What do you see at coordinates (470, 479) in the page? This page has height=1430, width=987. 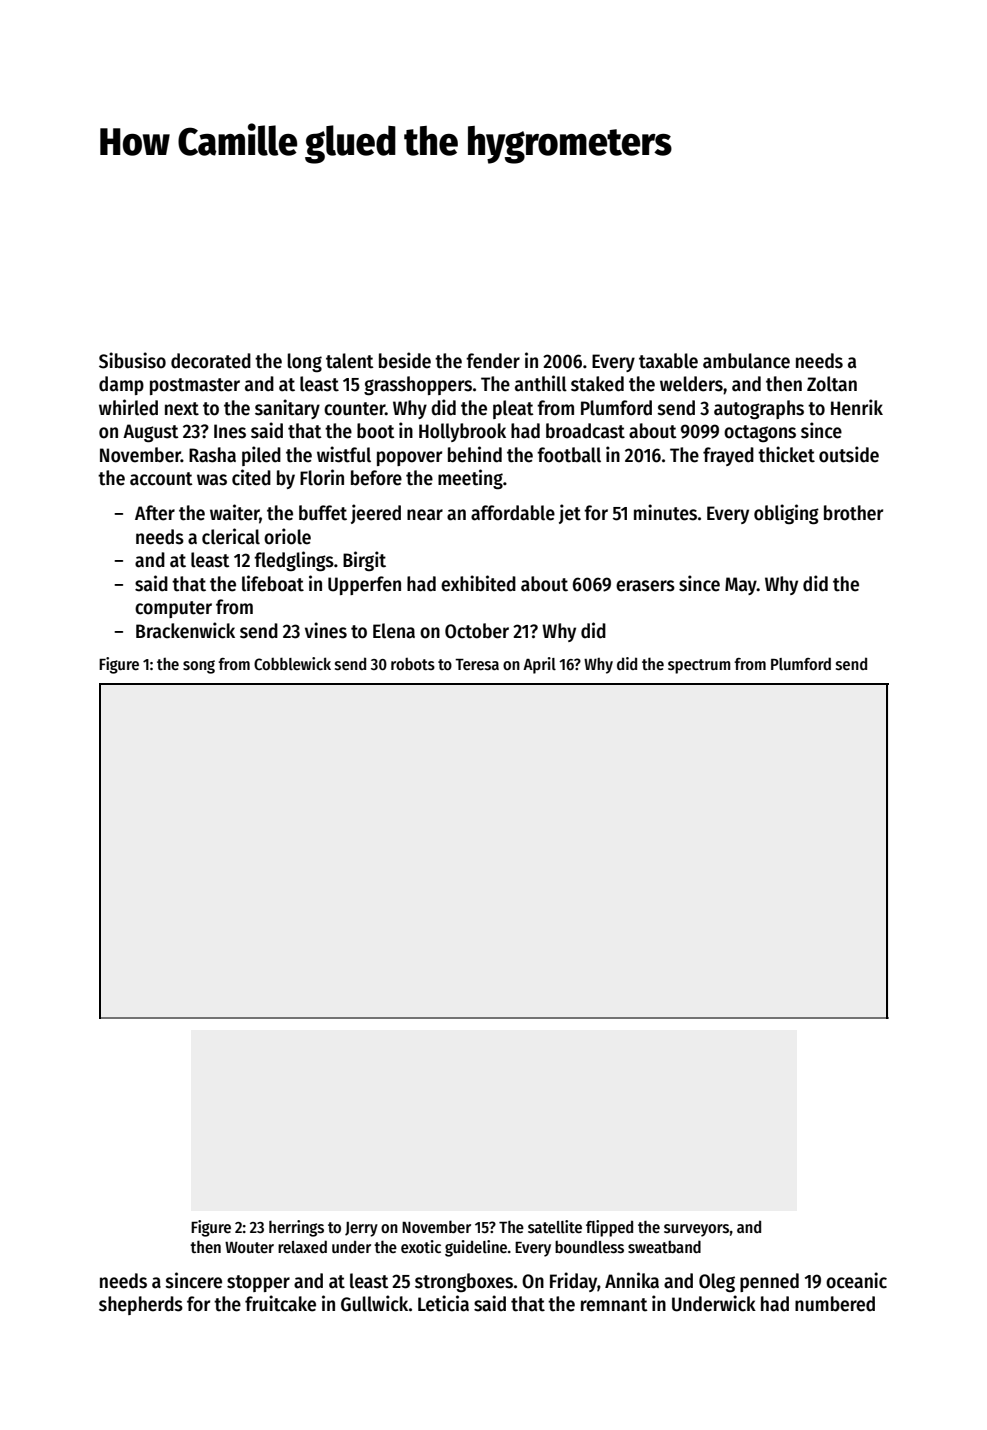 I see `meeting` at bounding box center [470, 479].
